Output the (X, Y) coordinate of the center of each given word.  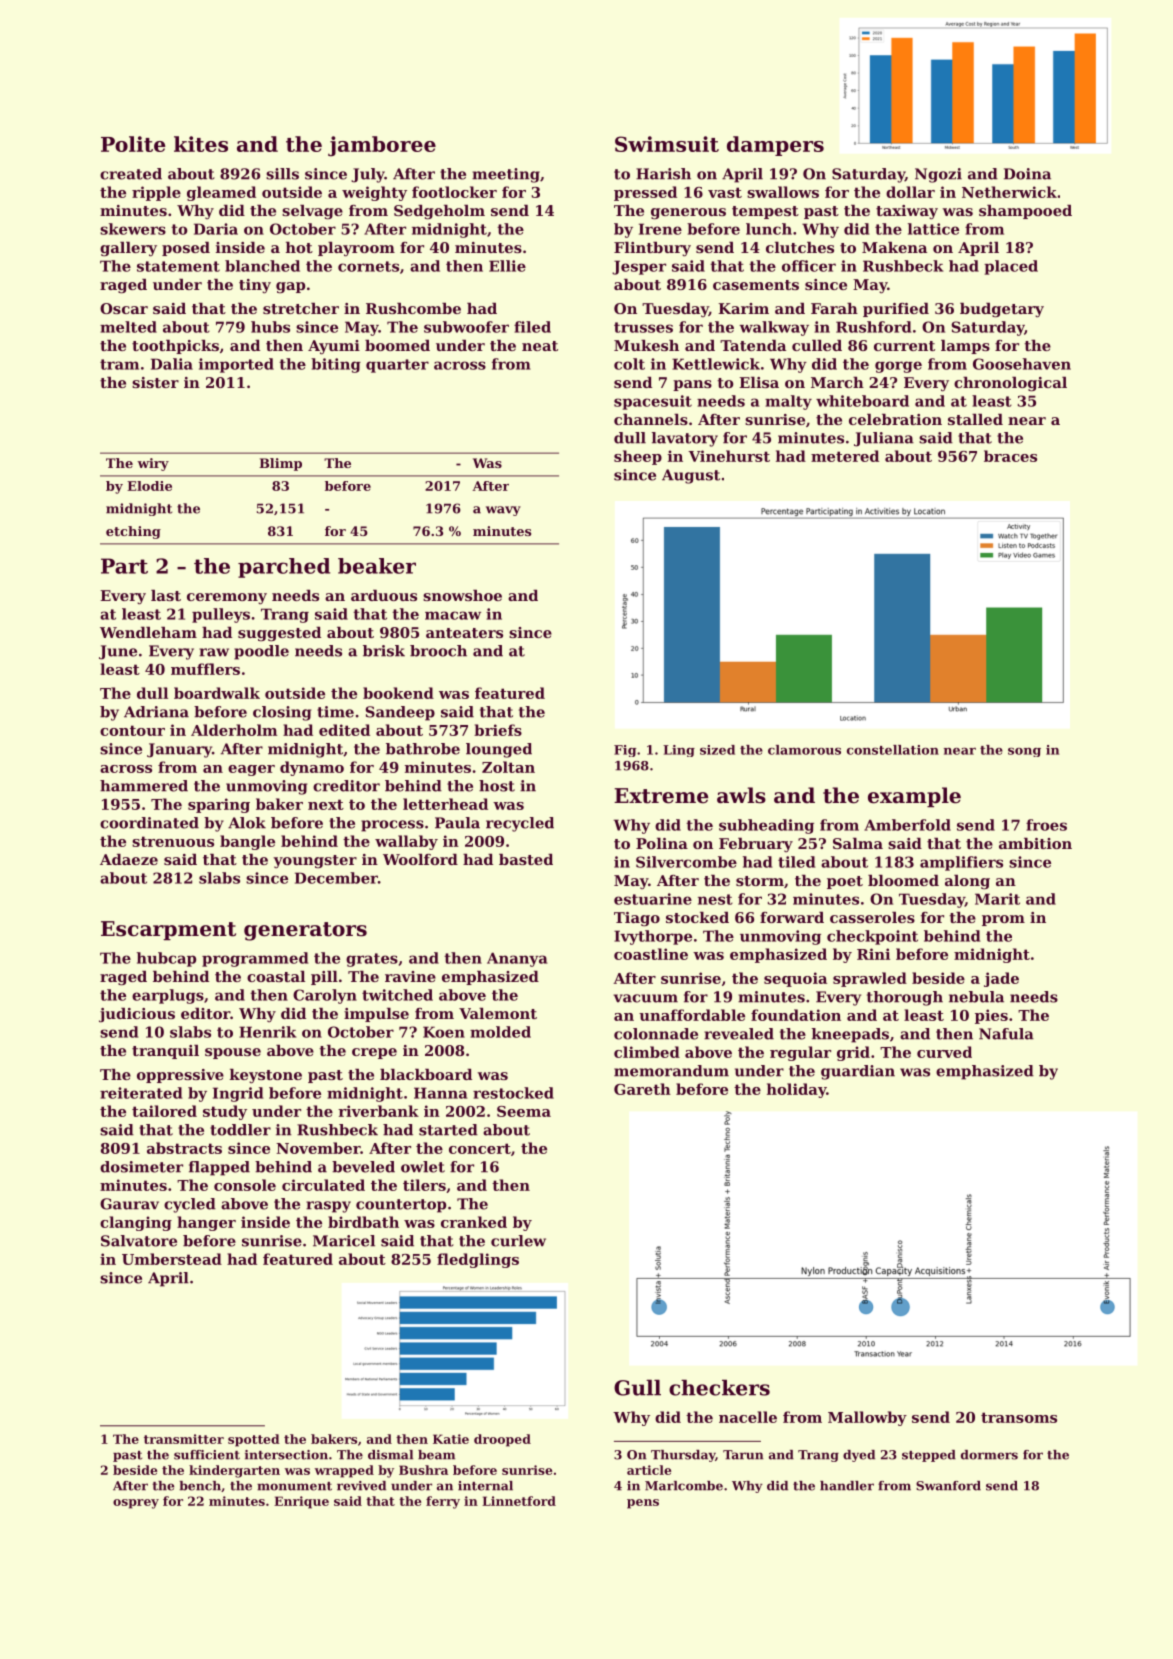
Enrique (301, 1502)
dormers (989, 1455)
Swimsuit (667, 144)
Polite (133, 144)
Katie (451, 1439)
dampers (775, 146)
